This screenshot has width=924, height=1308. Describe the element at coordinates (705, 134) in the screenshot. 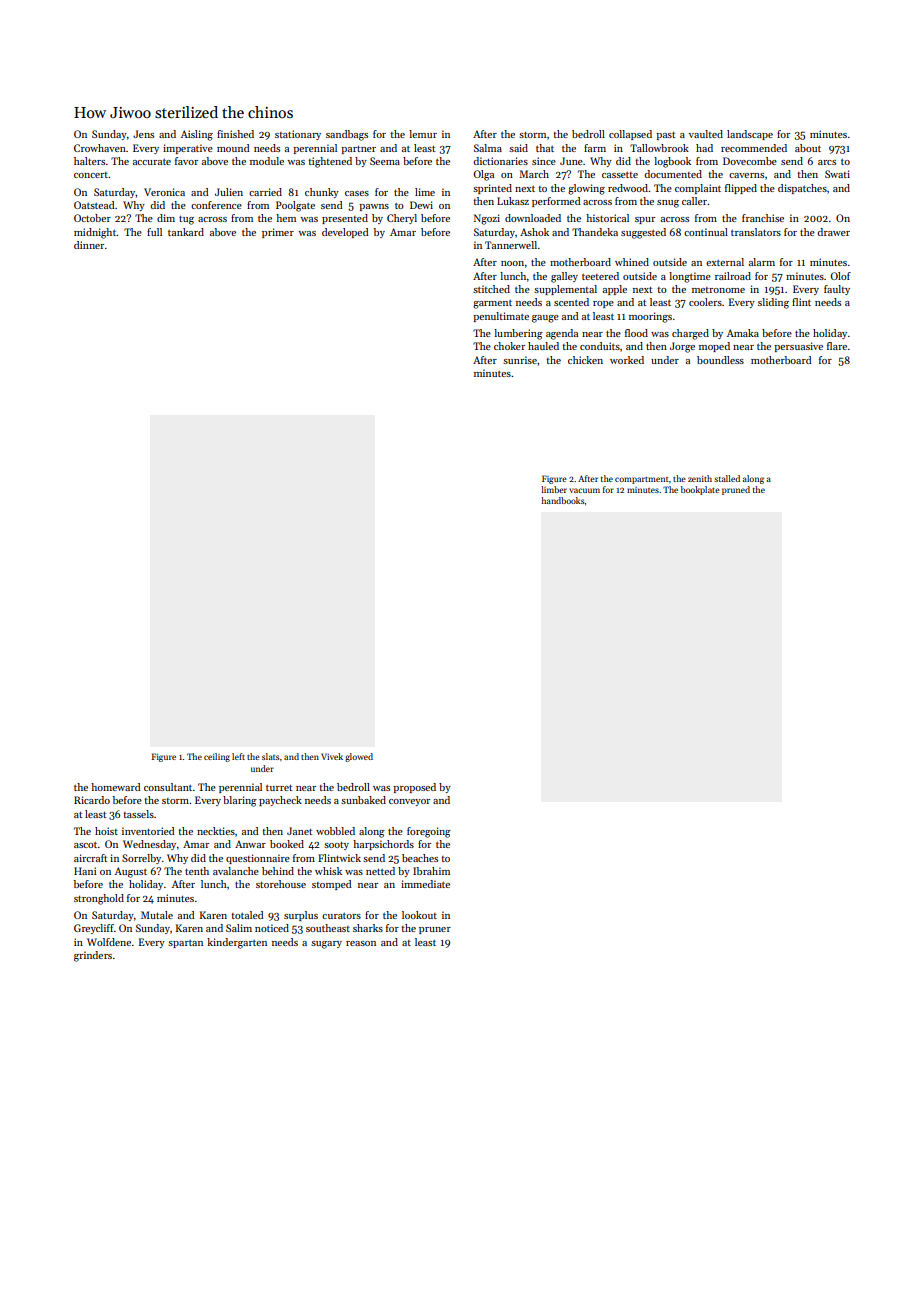

I see `vaulted` at that location.
